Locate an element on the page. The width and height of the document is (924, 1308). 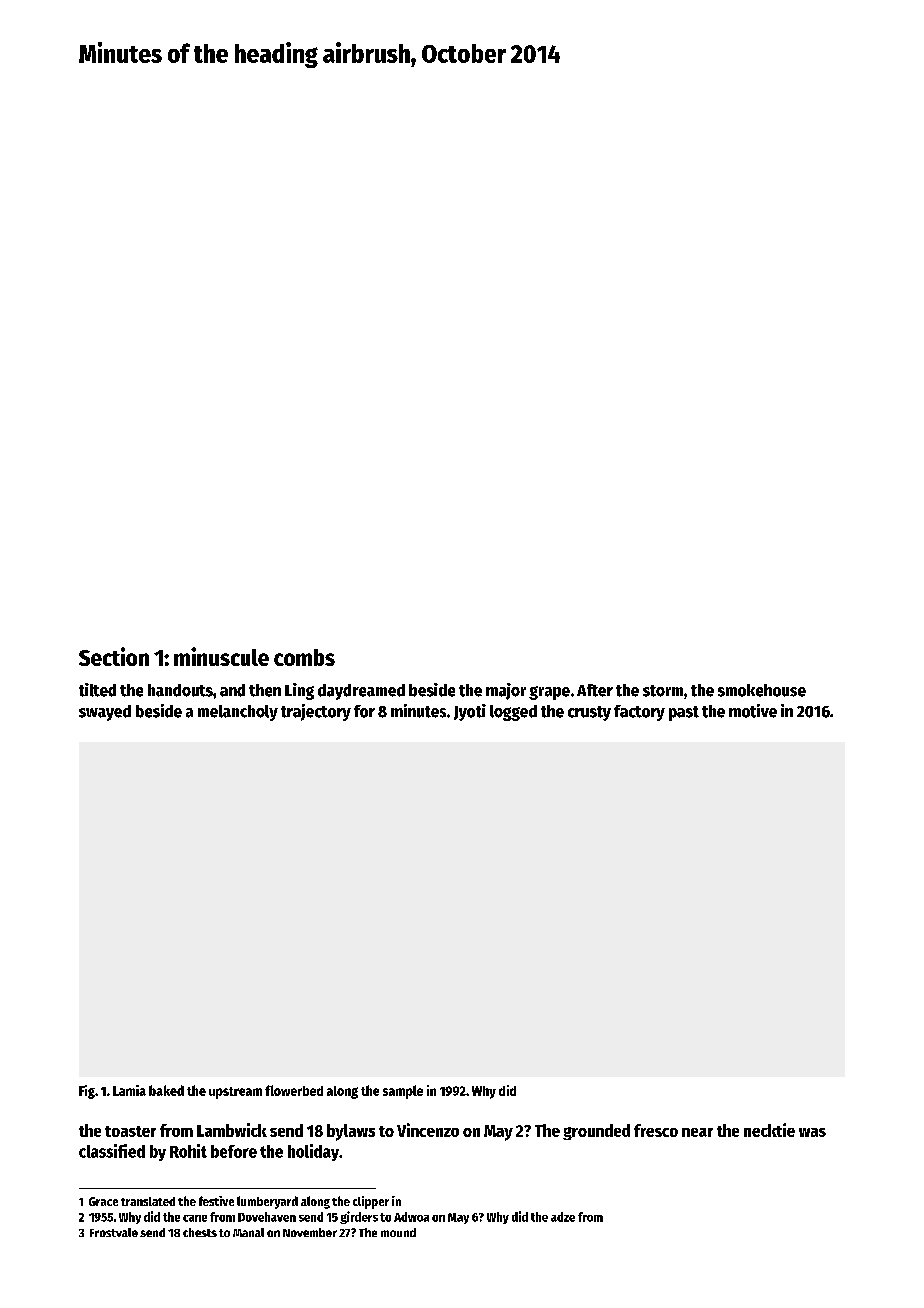
crusty is located at coordinates (589, 713).
